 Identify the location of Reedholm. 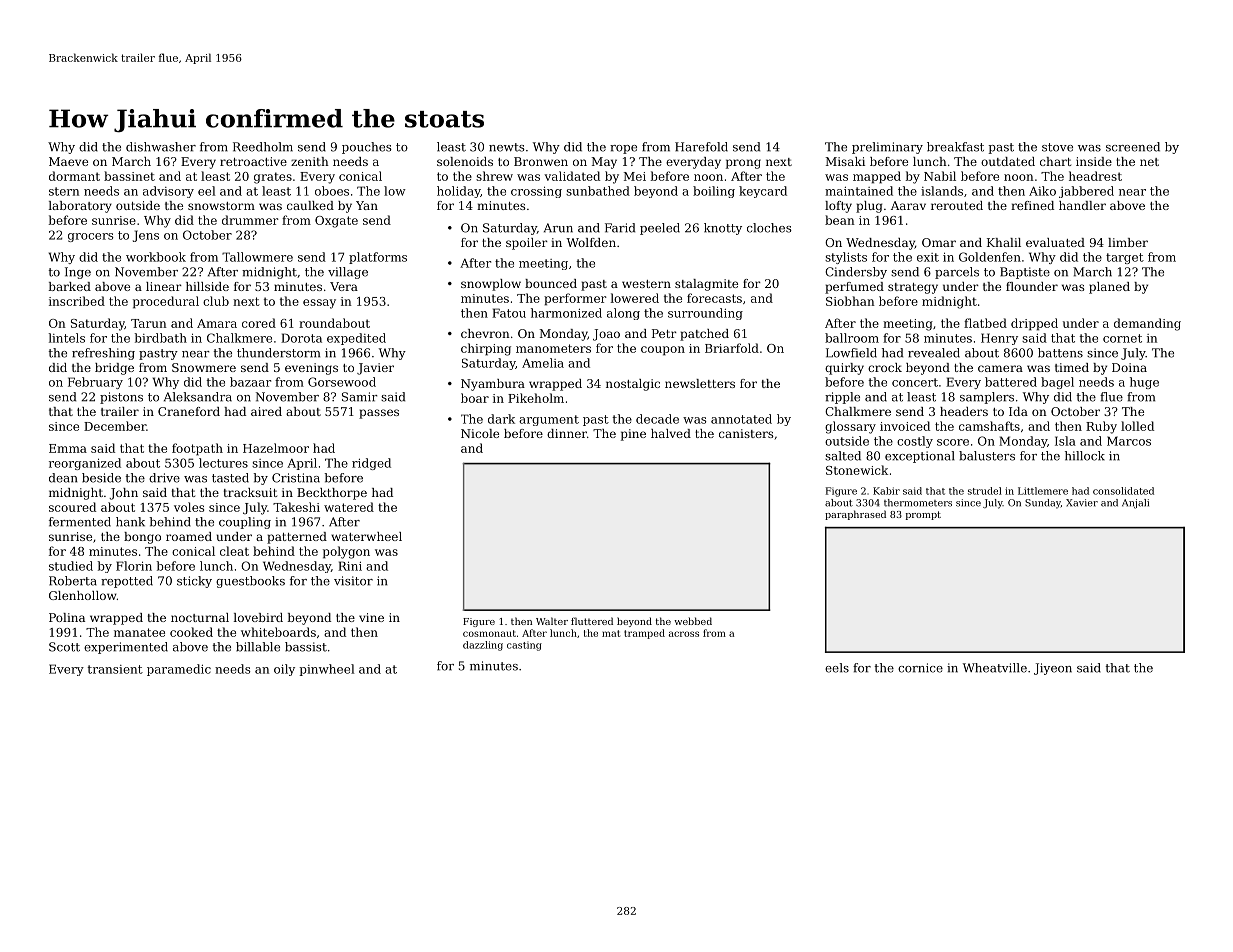
(263, 147).
